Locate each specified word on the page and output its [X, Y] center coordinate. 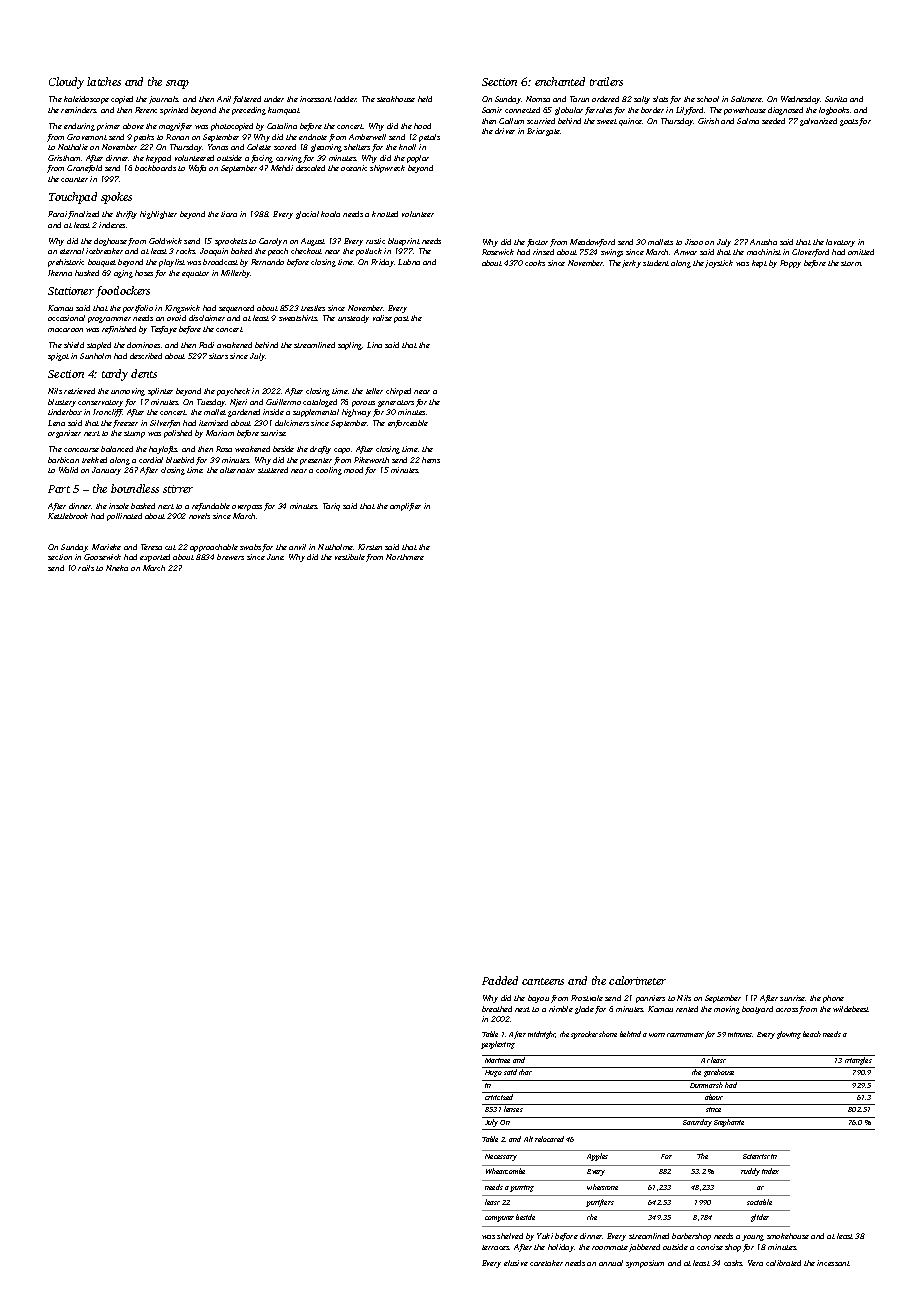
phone [833, 999]
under [274, 99]
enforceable [408, 424]
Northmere [405, 557]
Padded [500, 980]
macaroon [65, 330]
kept [759, 264]
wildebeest [851, 1009]
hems [431, 460]
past [401, 319]
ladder [345, 99]
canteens [543, 981]
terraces [496, 1247]
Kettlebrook [68, 516]
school [708, 99]
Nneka [117, 568]
